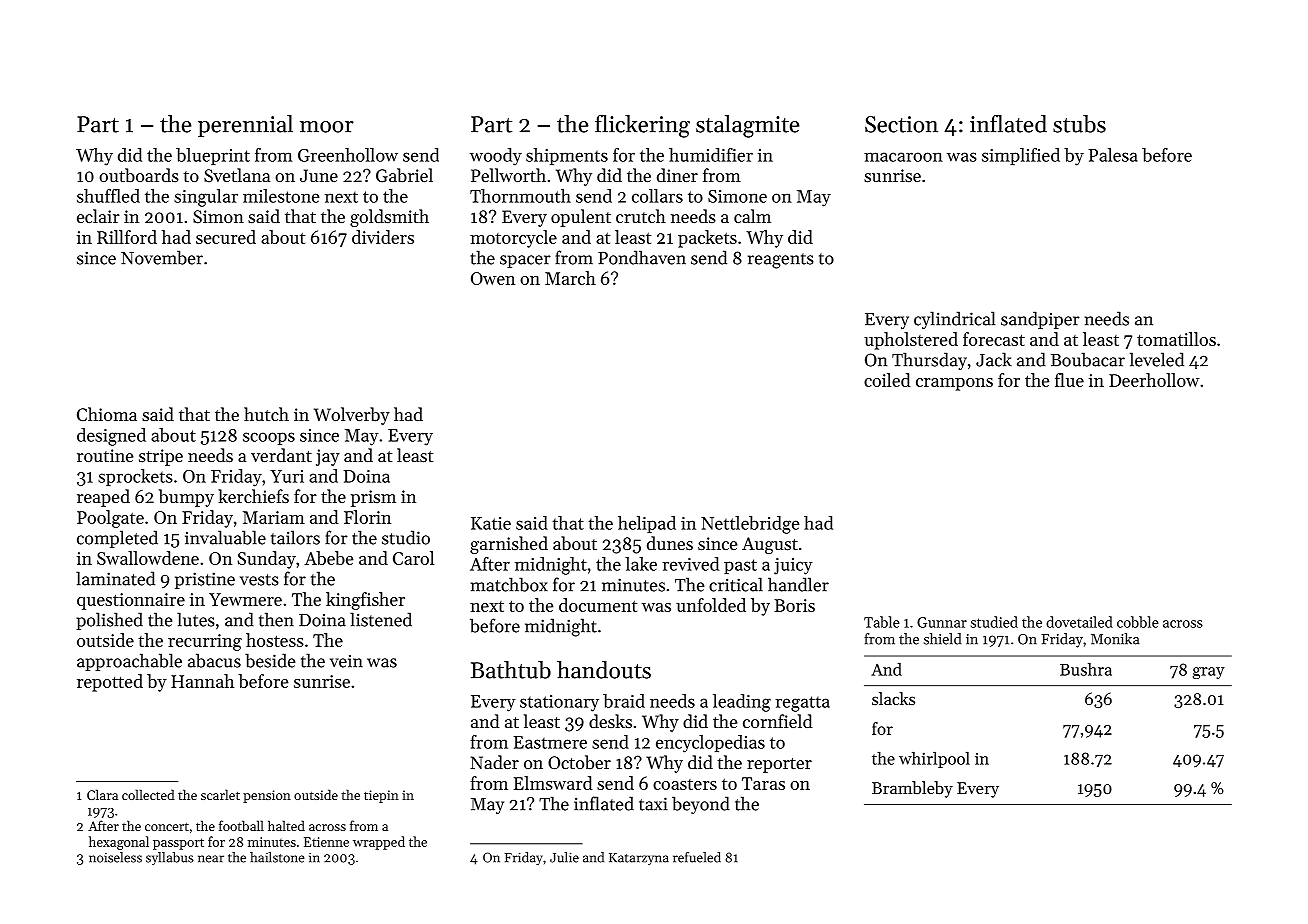 This page has height=924, width=1308. Describe the element at coordinates (1021, 156) in the page. I see `simplified` at that location.
